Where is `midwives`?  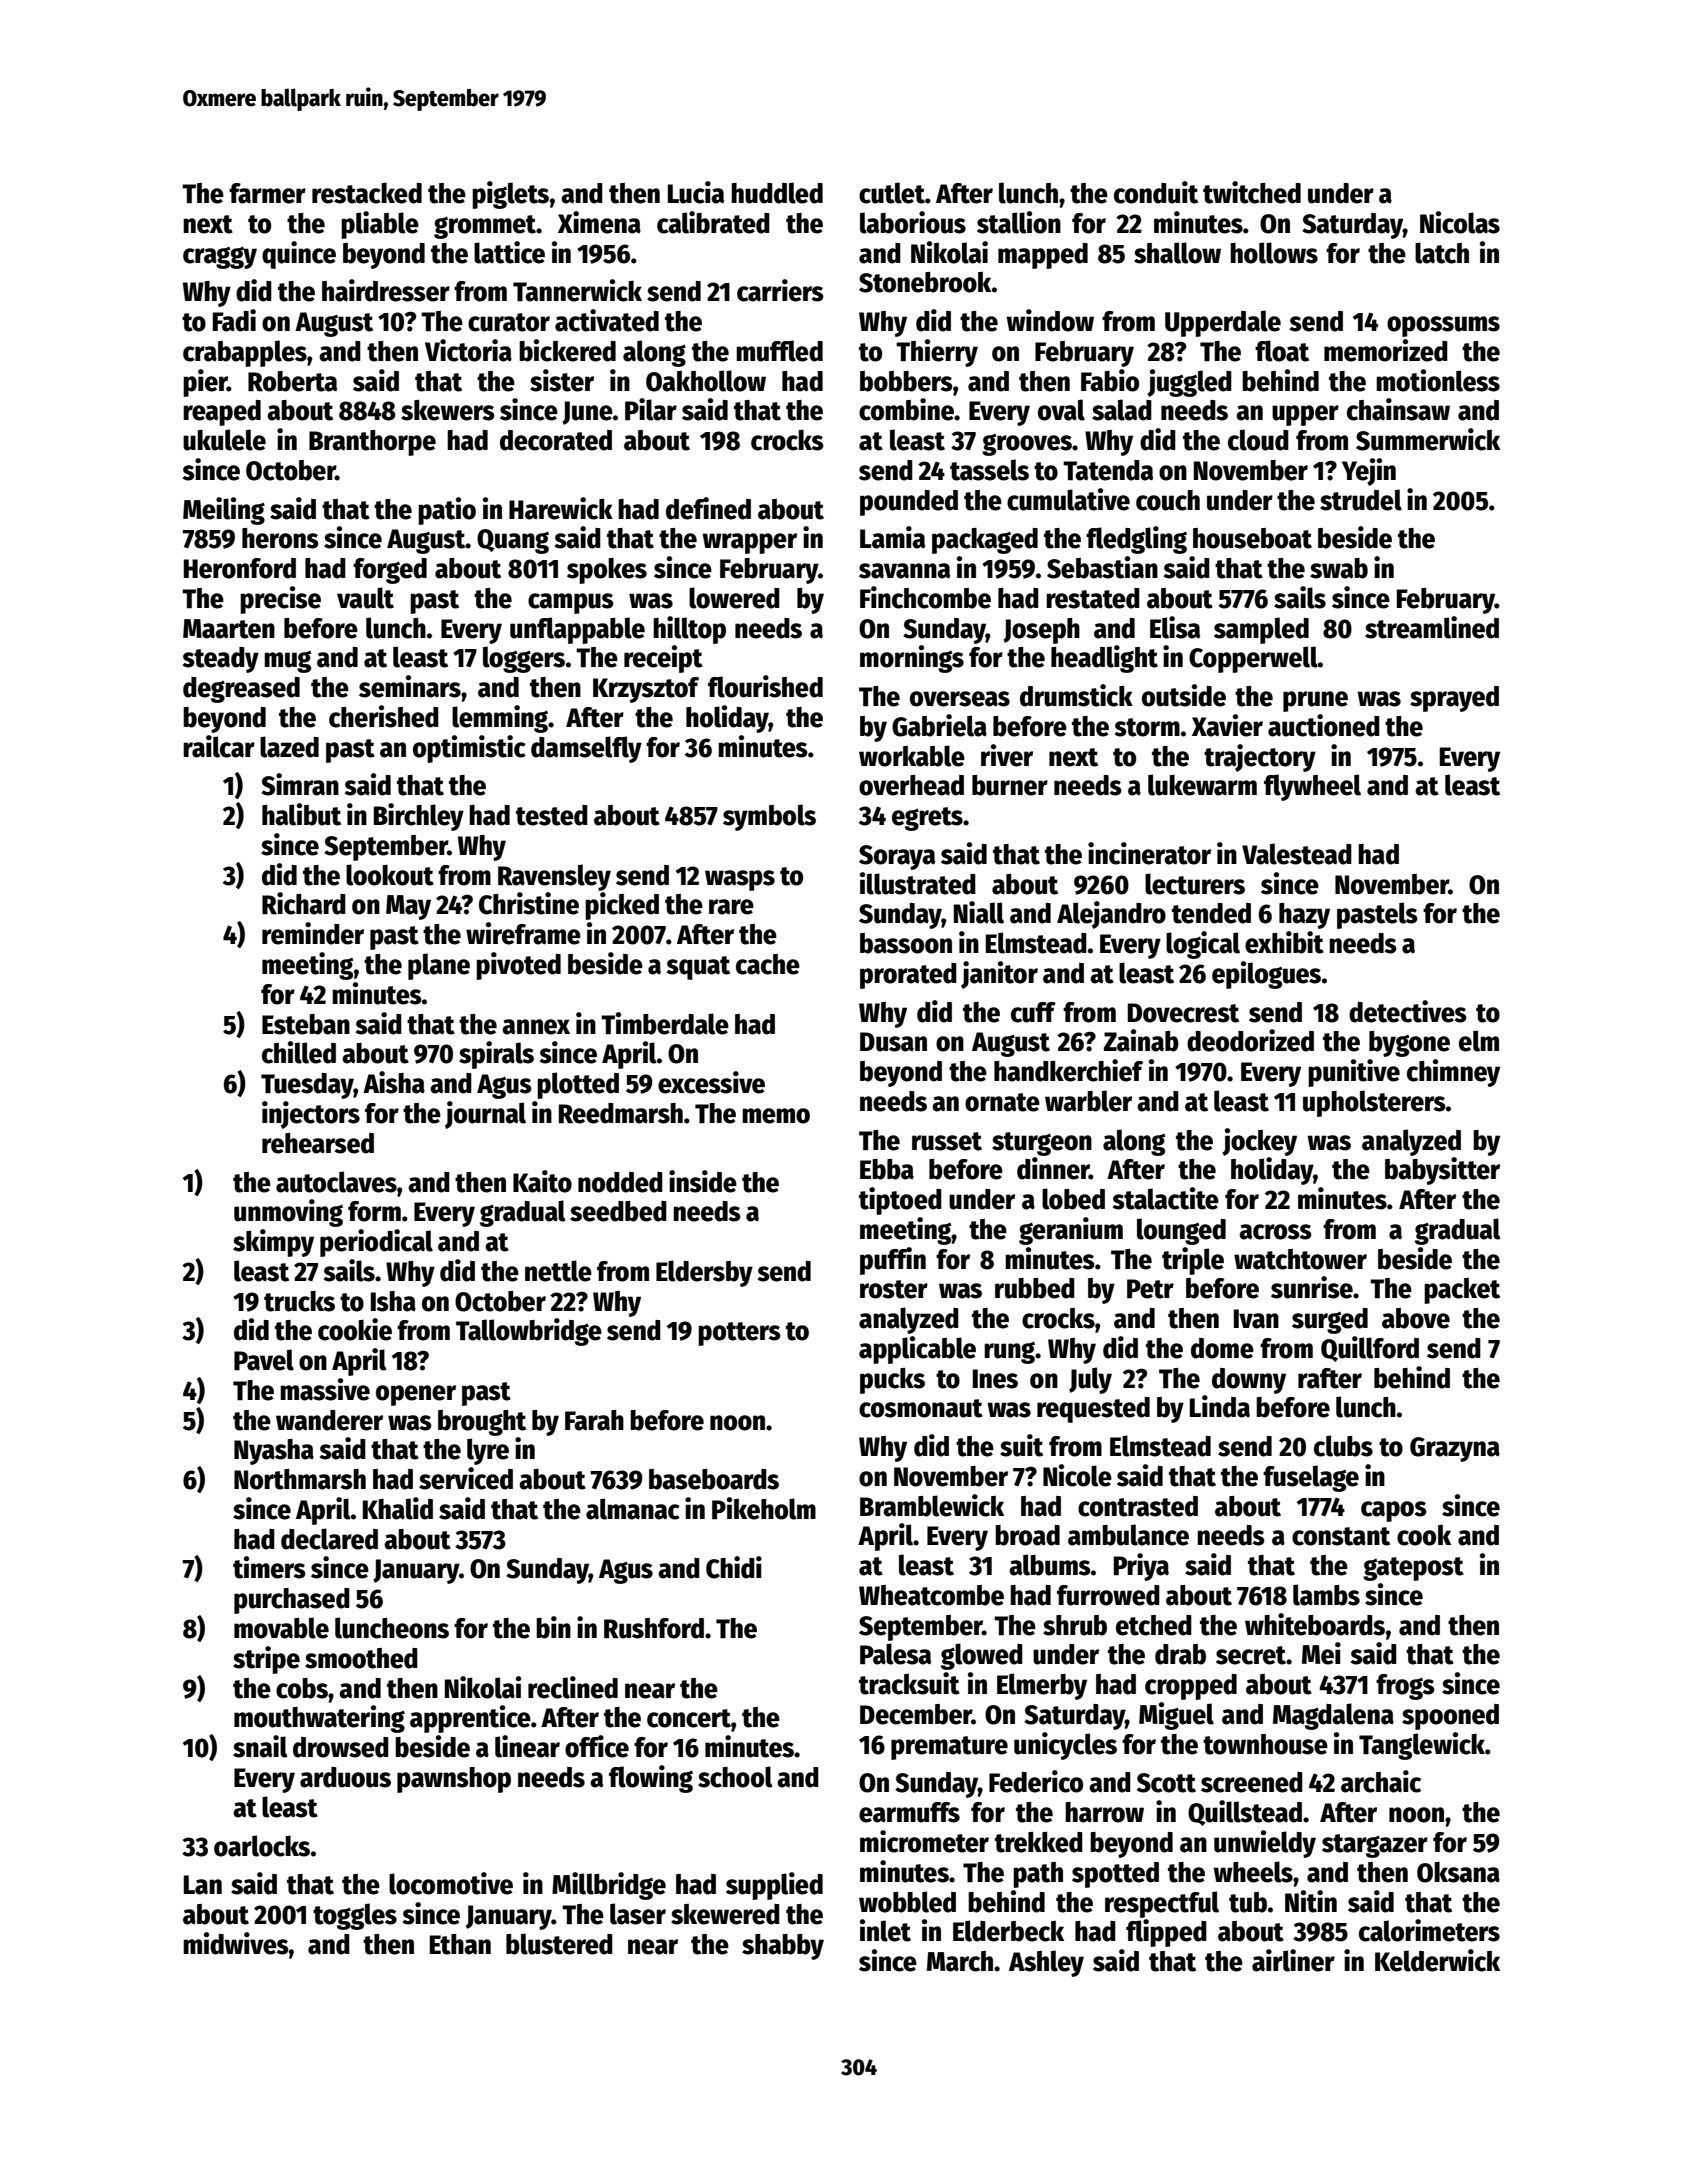 midwives is located at coordinates (236, 1943).
